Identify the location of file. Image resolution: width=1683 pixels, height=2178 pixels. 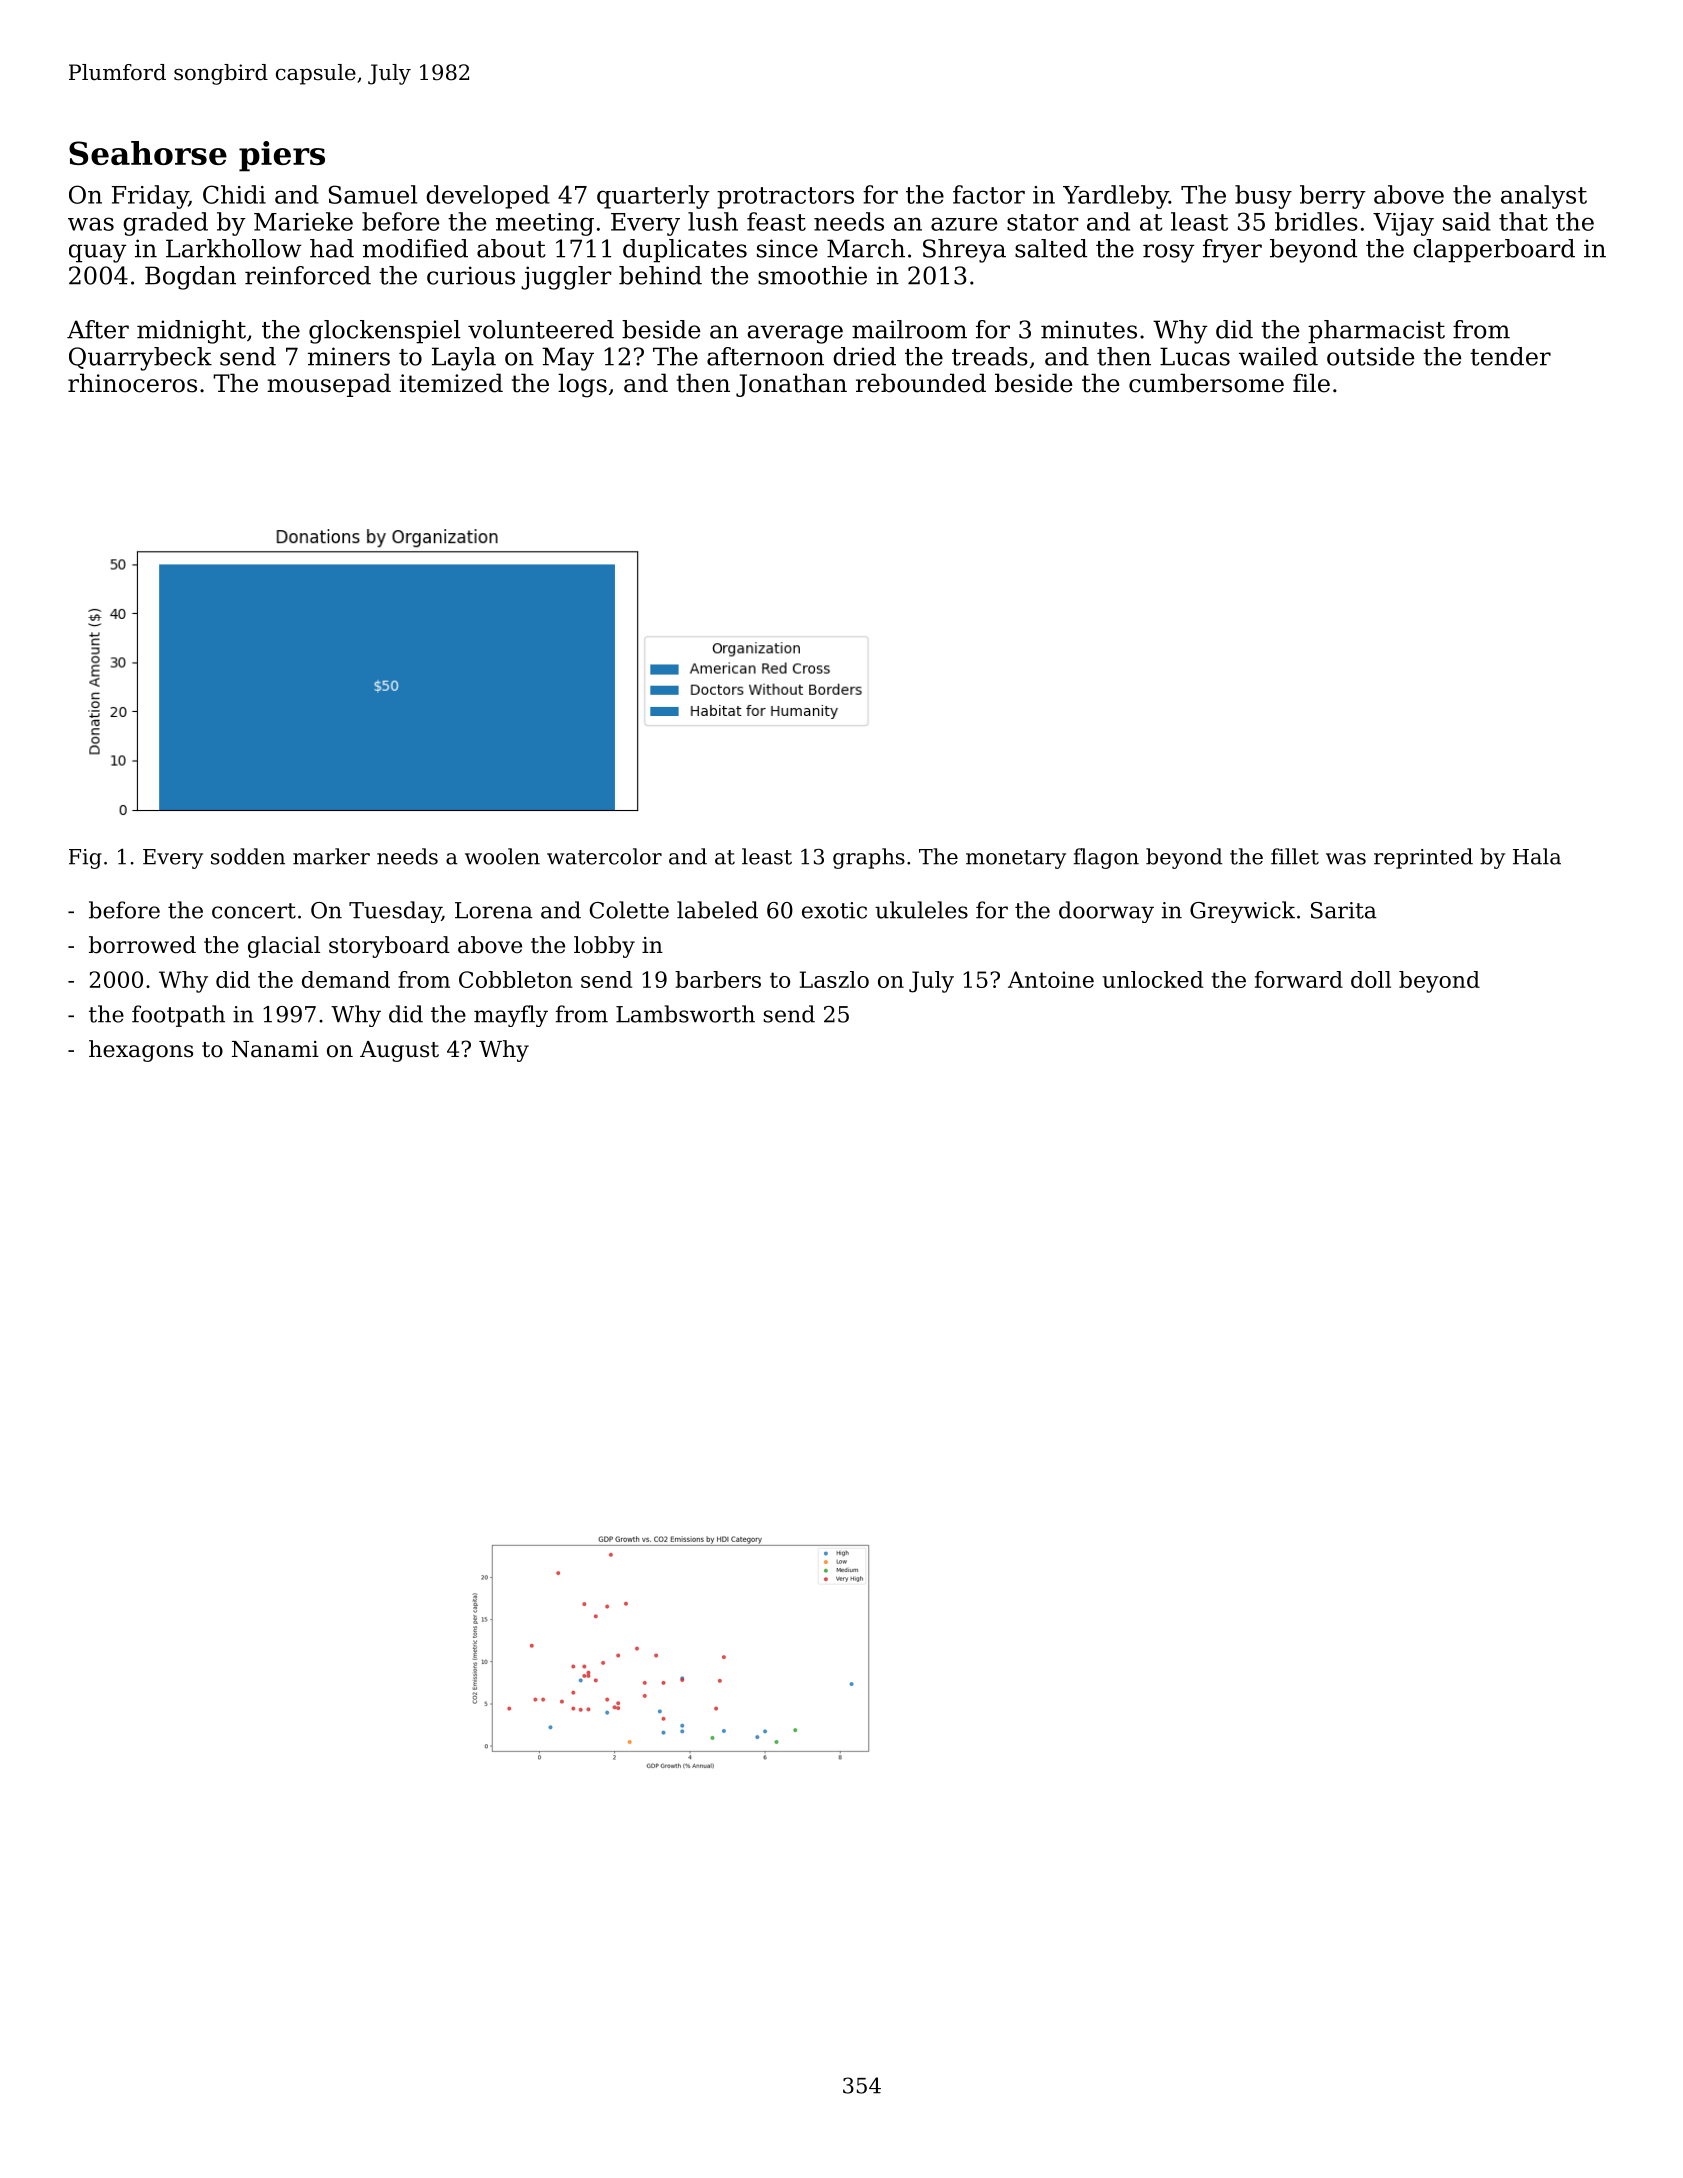
(1311, 383).
